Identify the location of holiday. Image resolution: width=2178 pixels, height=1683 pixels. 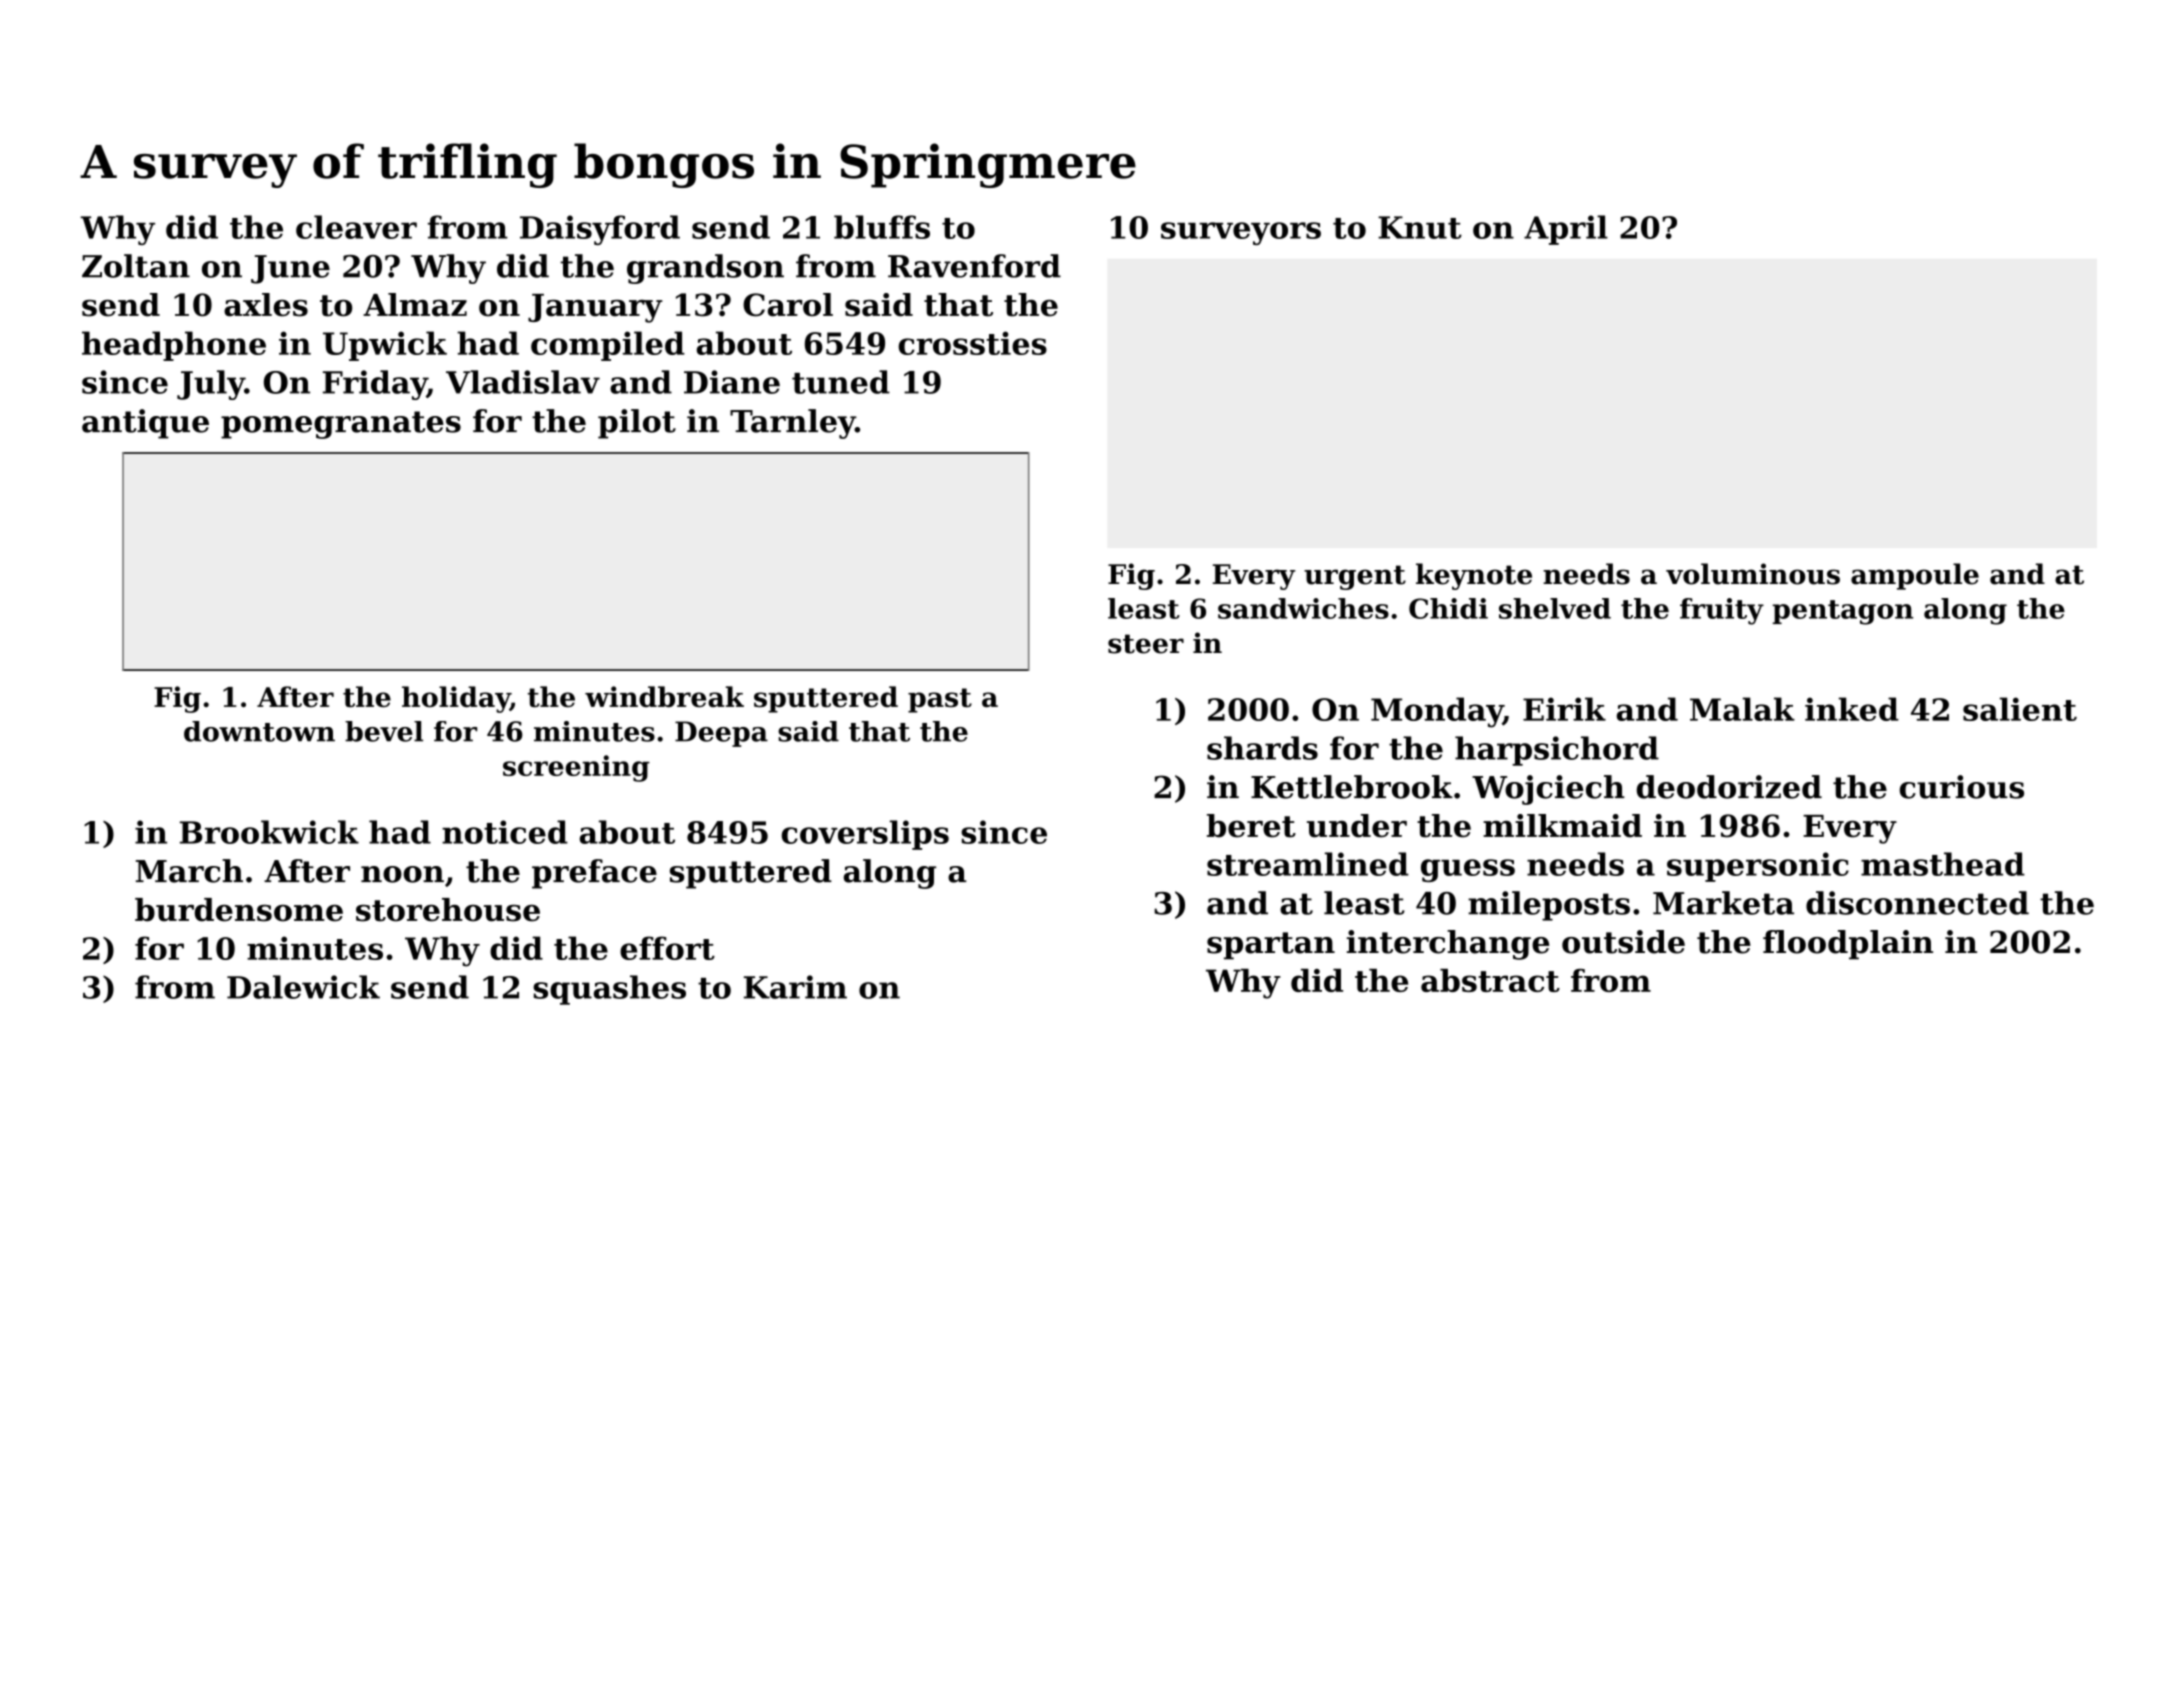
(456, 699).
